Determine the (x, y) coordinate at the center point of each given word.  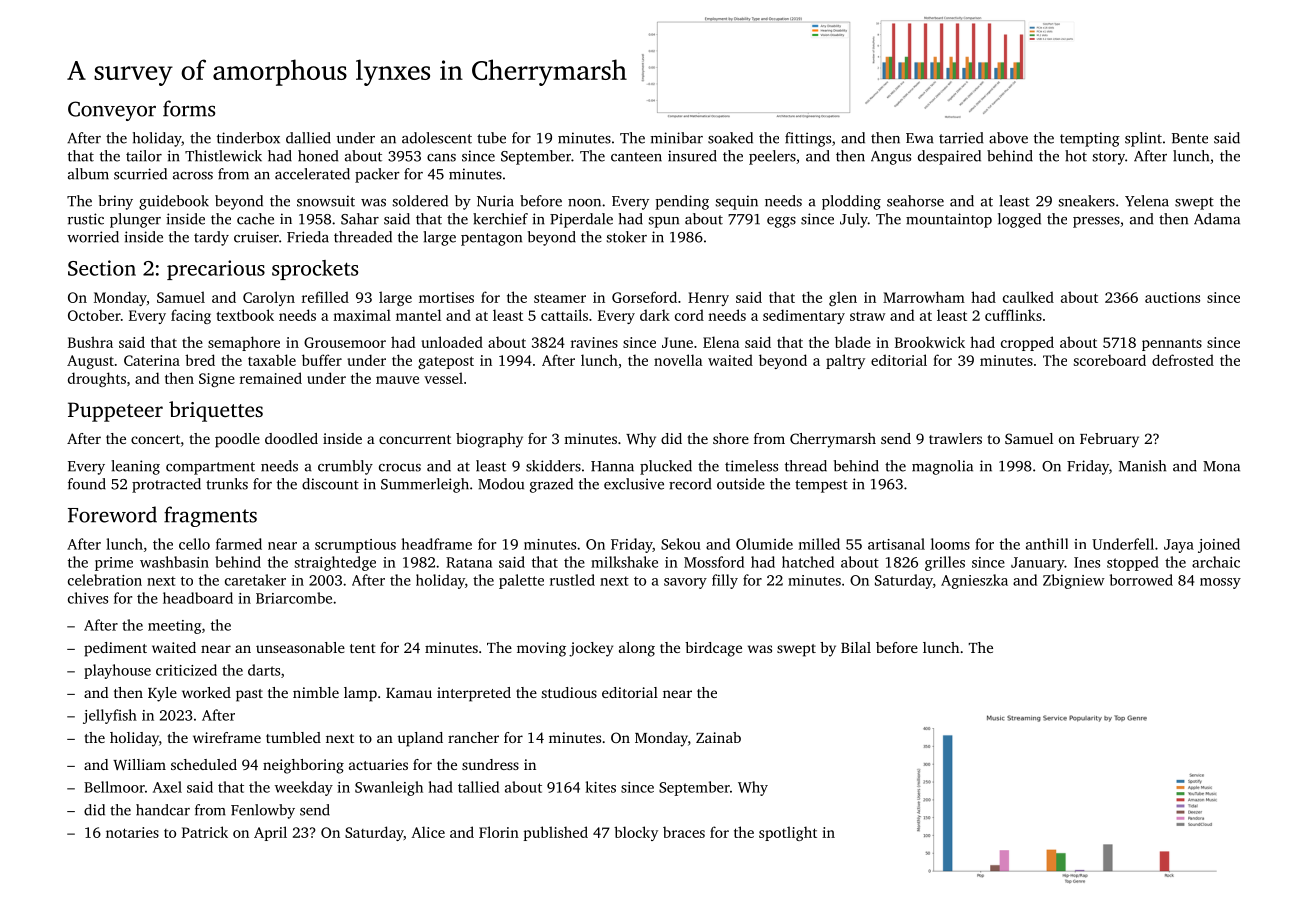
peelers (772, 157)
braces (684, 832)
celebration (105, 580)
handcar (163, 810)
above (1008, 138)
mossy (1220, 583)
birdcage (713, 649)
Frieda (308, 237)
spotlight (788, 833)
